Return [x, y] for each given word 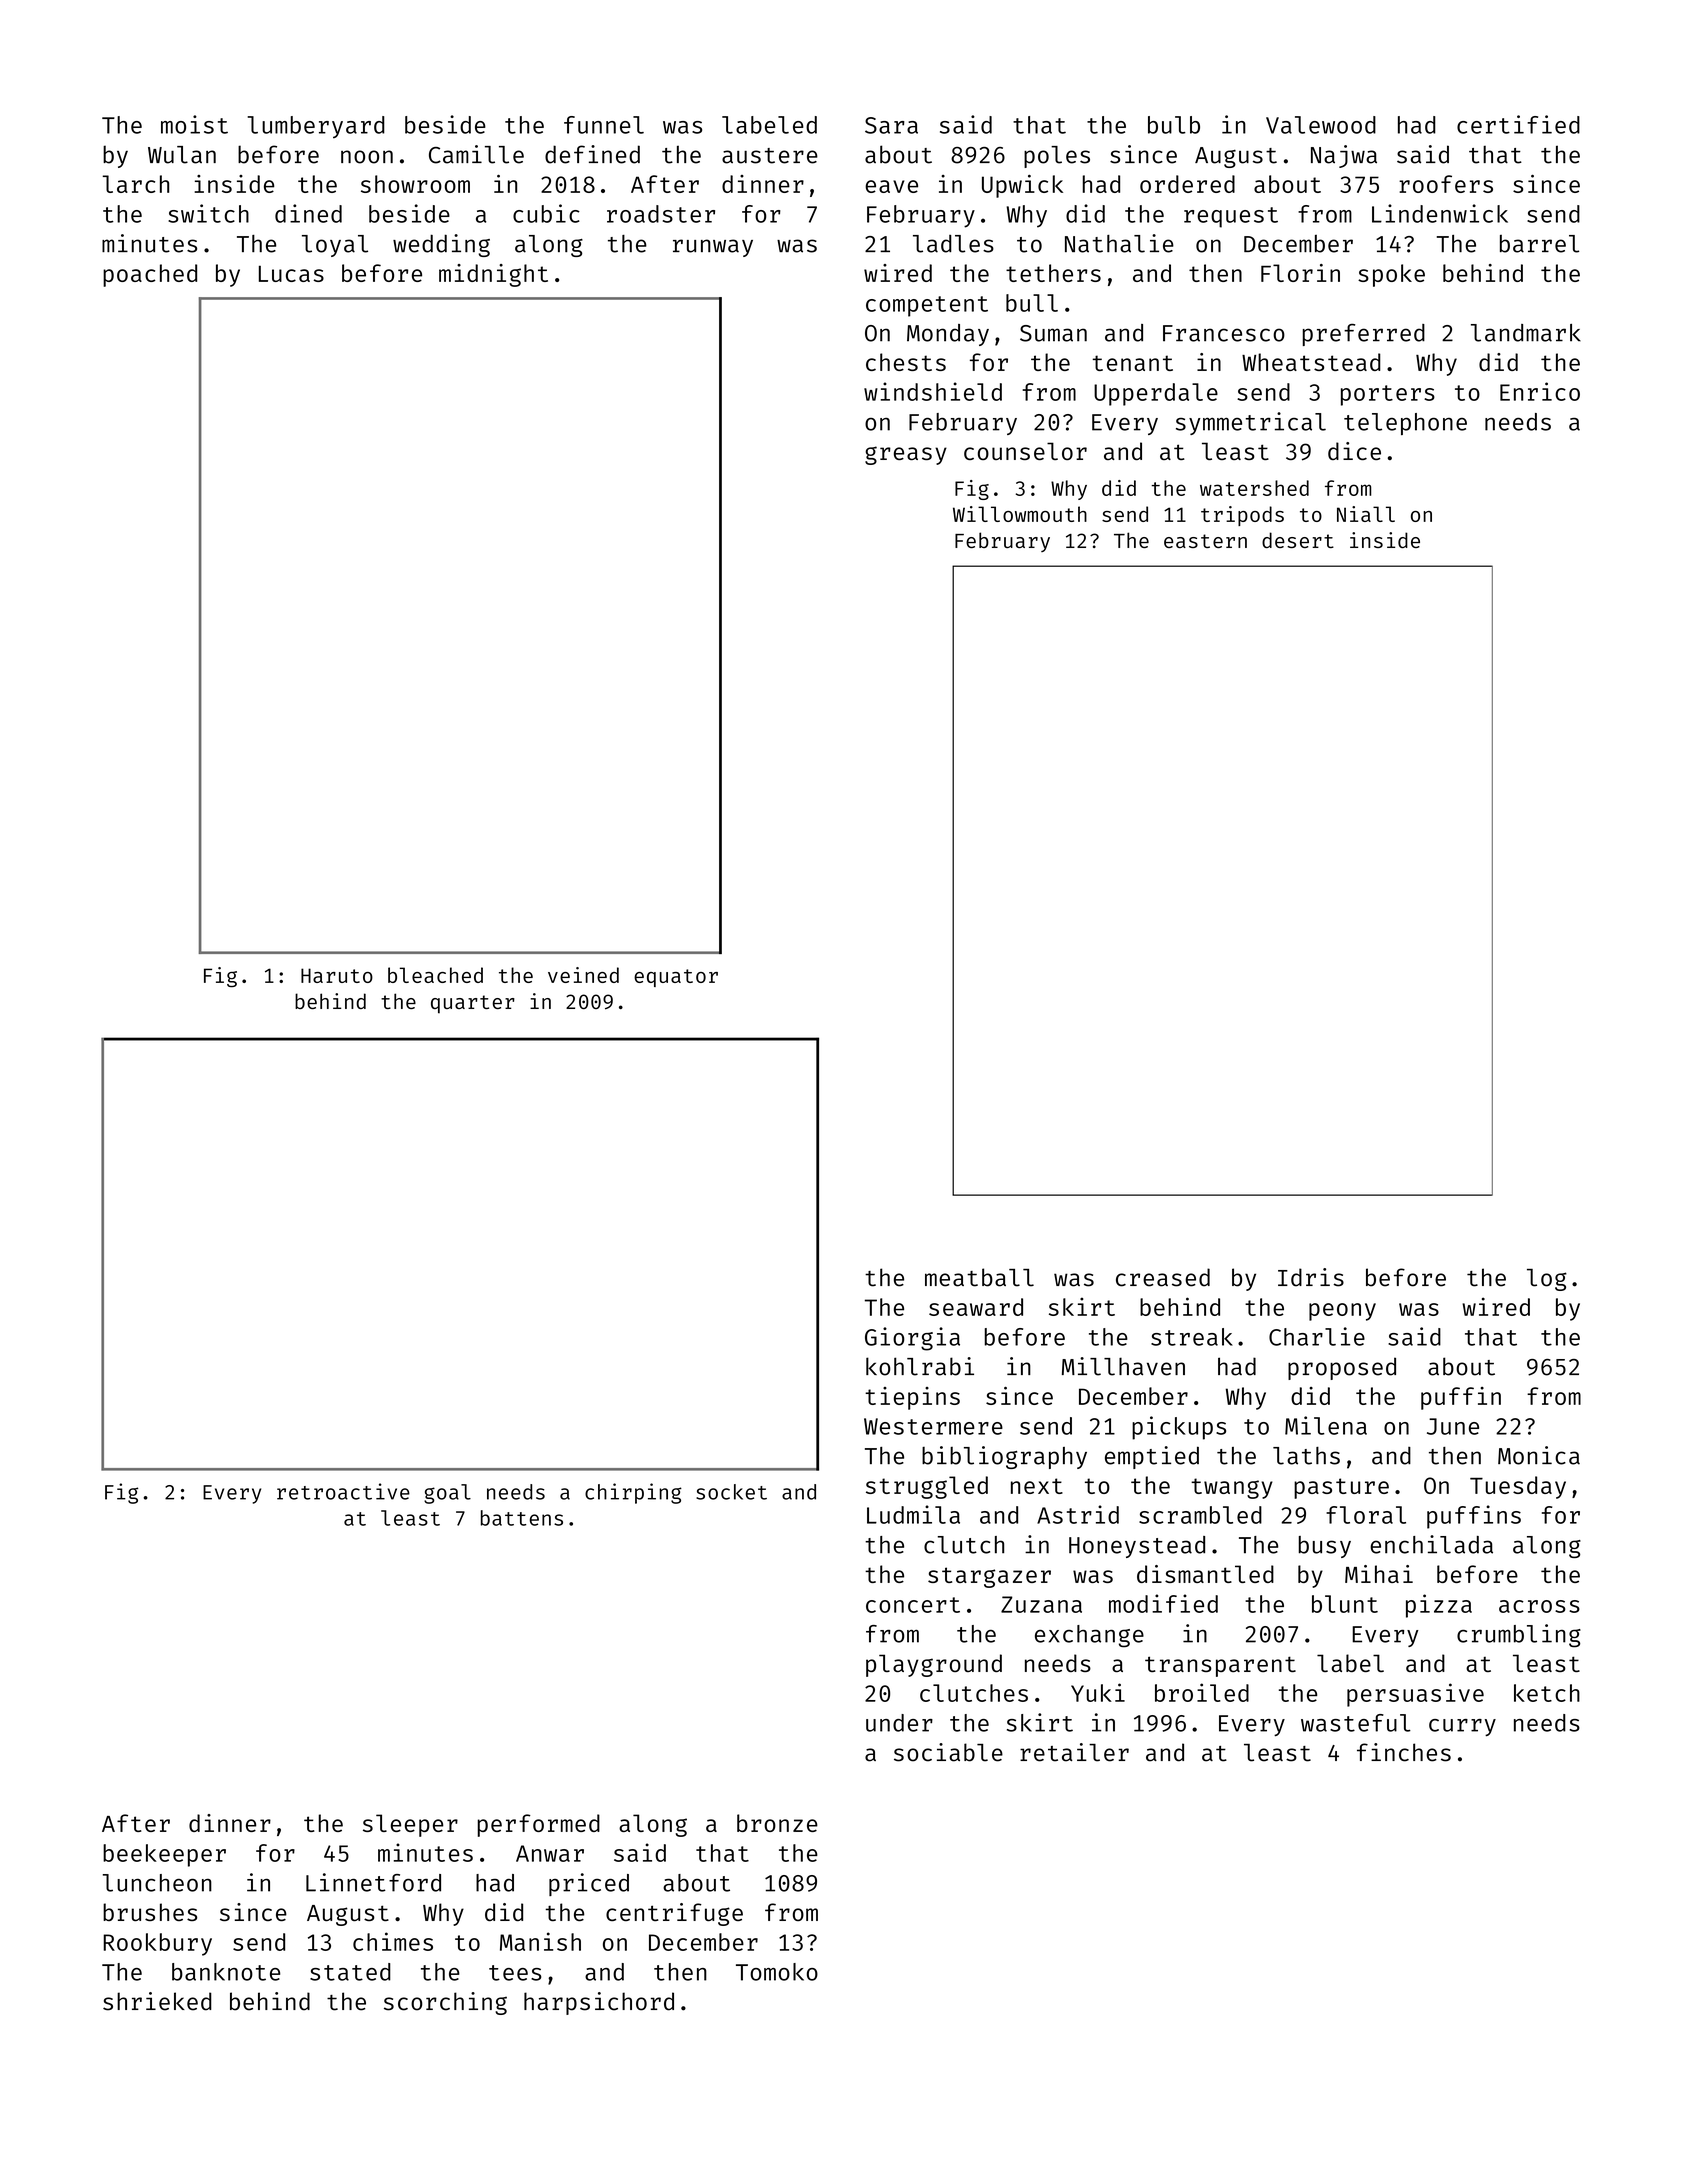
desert [1298, 540]
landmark [1526, 333]
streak [1192, 1337]
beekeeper [164, 1855]
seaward [976, 1307]
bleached [435, 975]
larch [136, 184]
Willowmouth [1020, 514]
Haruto [337, 975]
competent [927, 306]
